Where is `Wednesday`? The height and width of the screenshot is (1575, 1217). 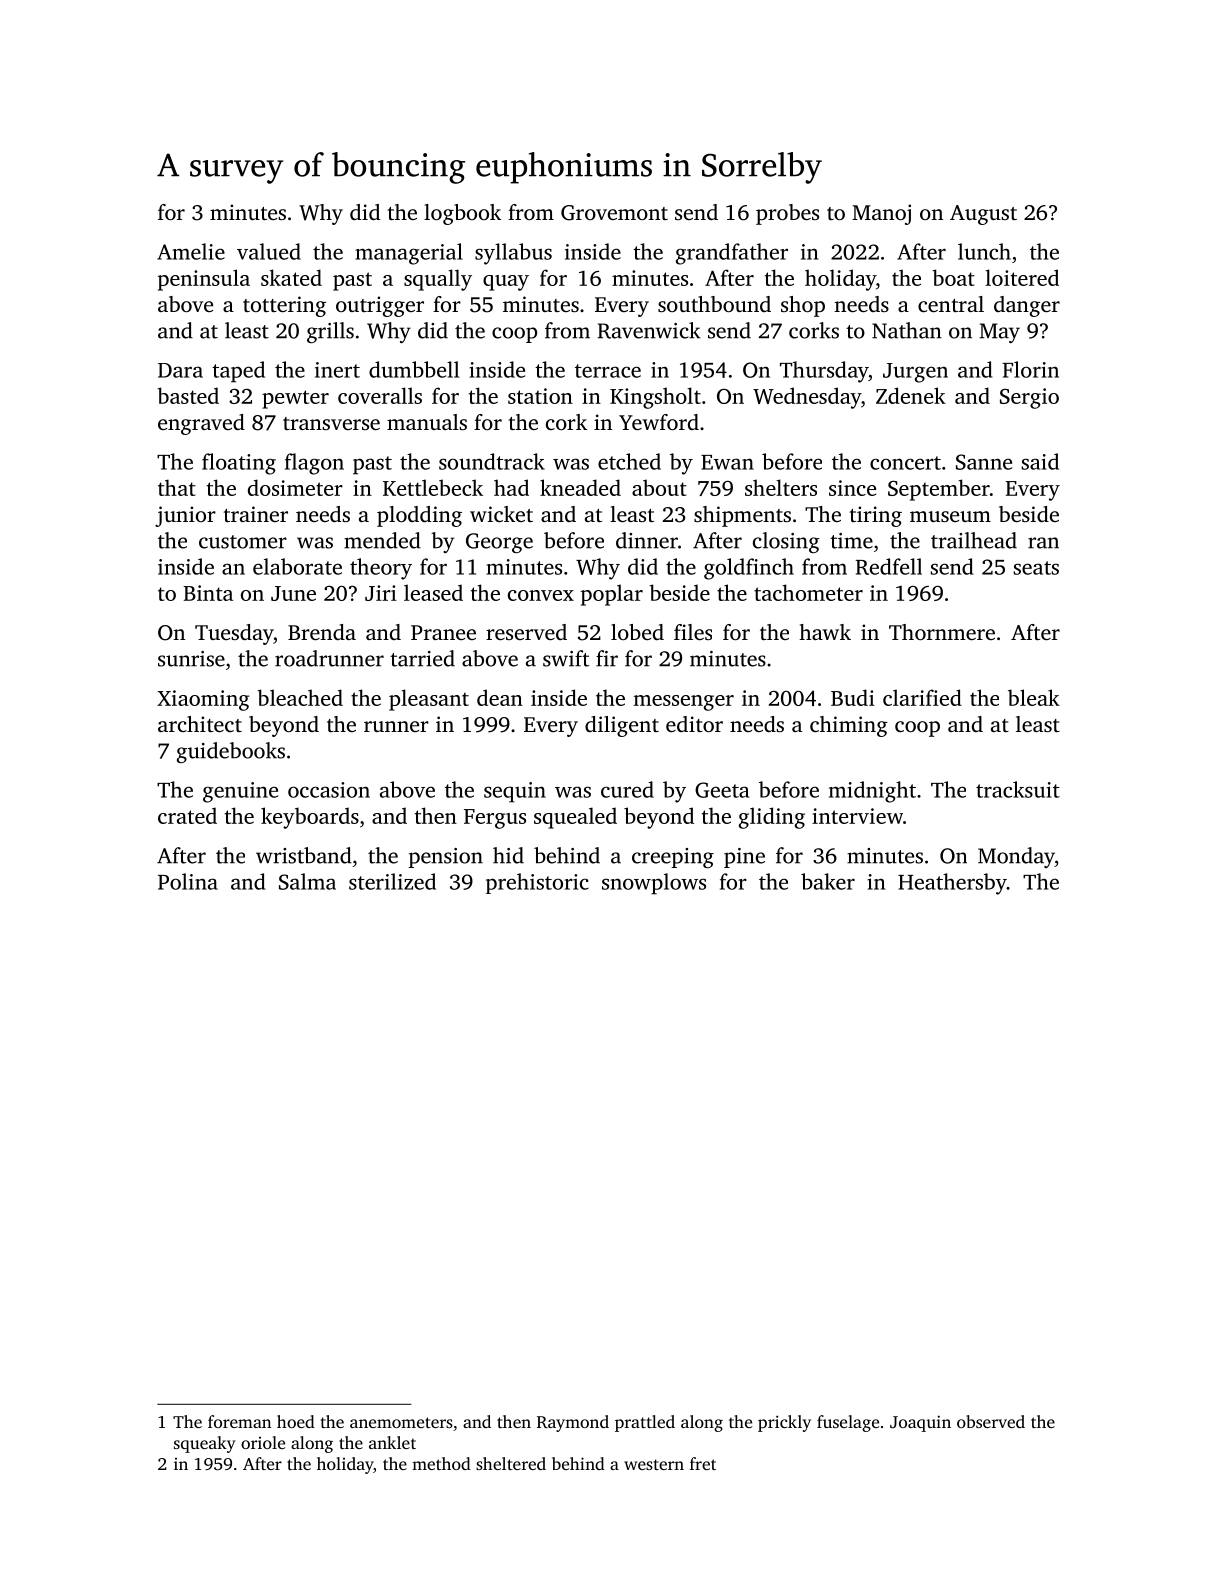
Wednesday is located at coordinates (807, 398).
